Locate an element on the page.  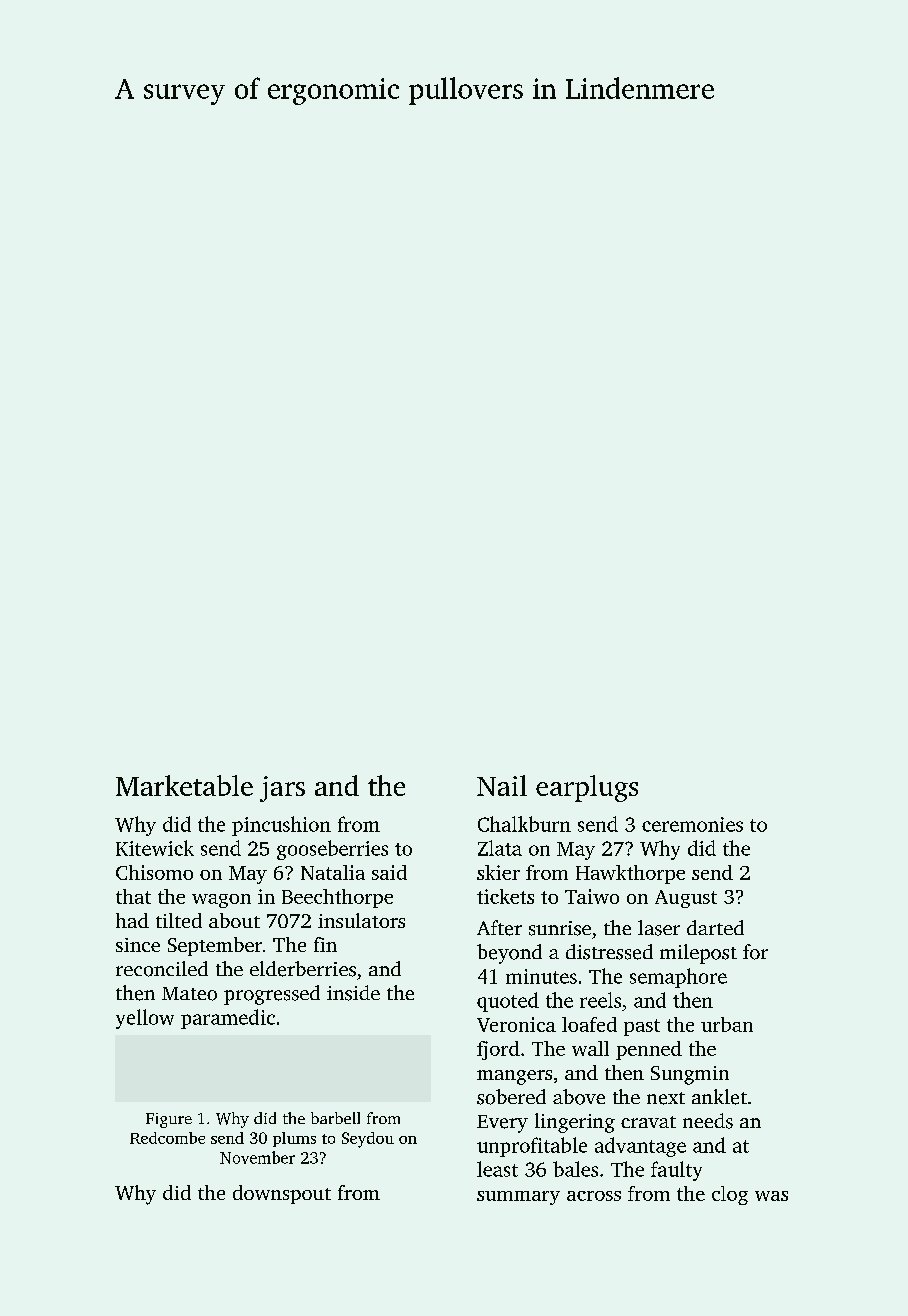
about is located at coordinates (234, 920).
